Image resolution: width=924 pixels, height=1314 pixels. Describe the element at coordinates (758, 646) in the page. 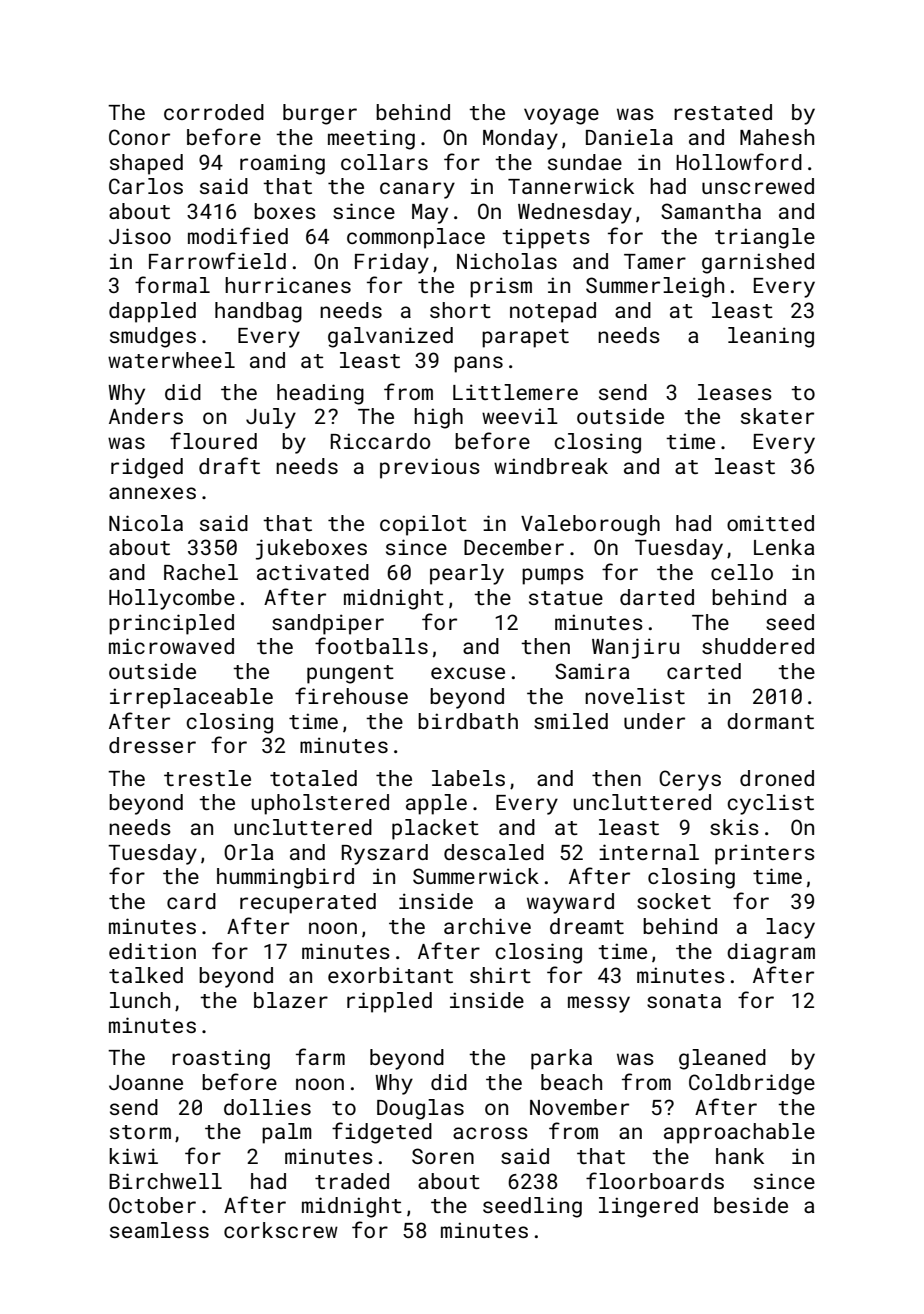

I see `shuddered` at that location.
